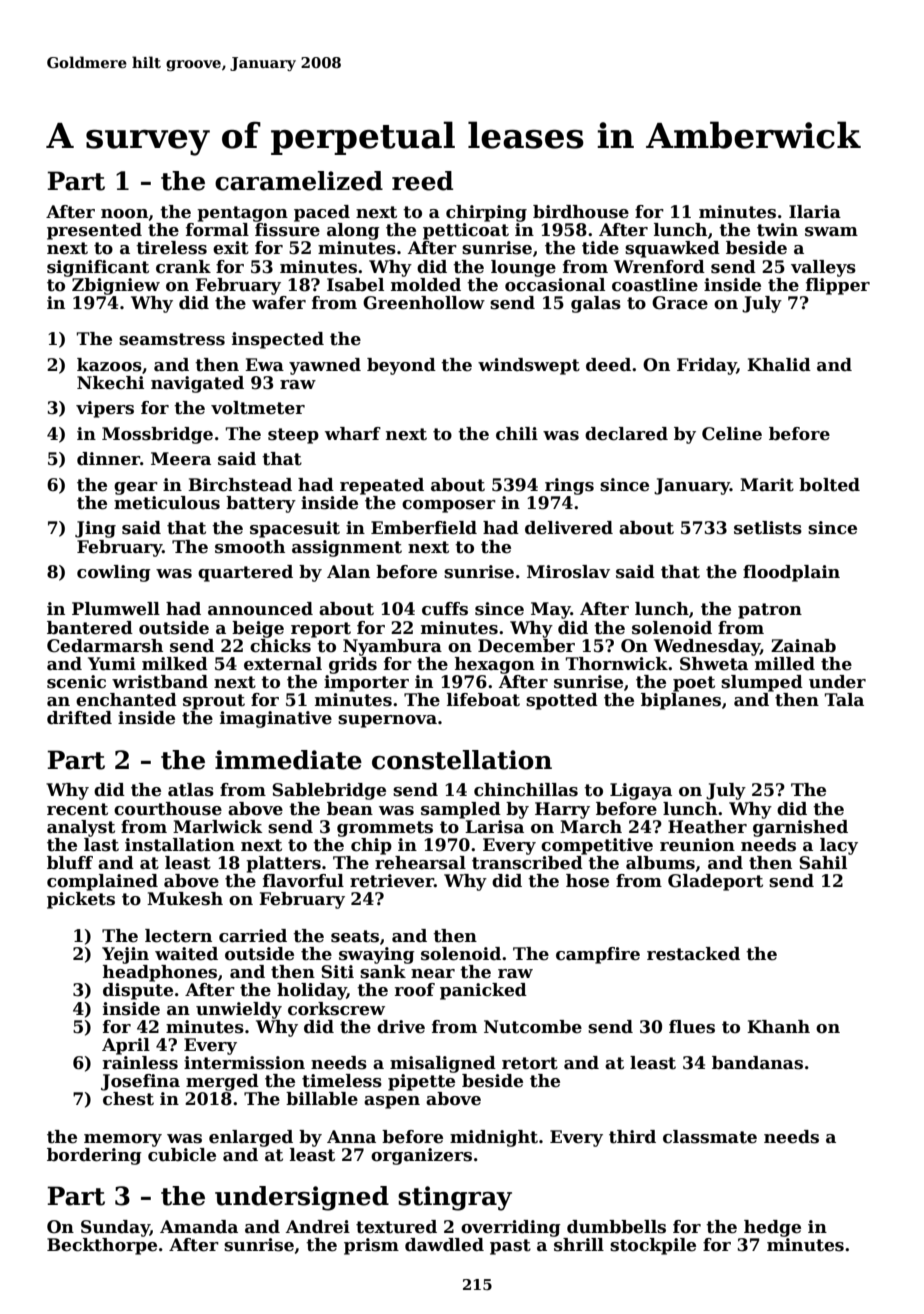  What do you see at coordinates (124, 214) in the page?
I see `noon` at bounding box center [124, 214].
